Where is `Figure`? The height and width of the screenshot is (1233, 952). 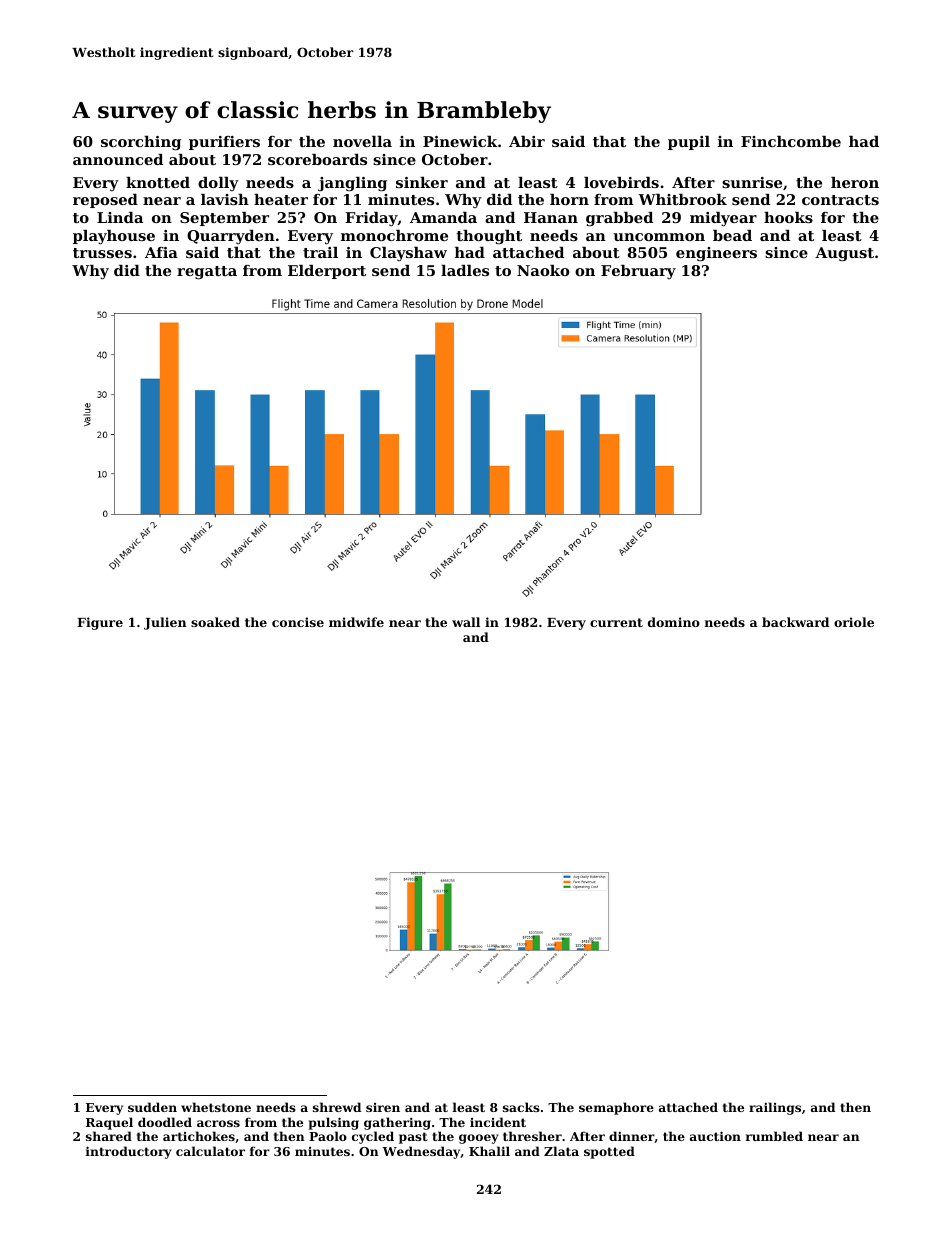
Figure is located at coordinates (100, 623).
